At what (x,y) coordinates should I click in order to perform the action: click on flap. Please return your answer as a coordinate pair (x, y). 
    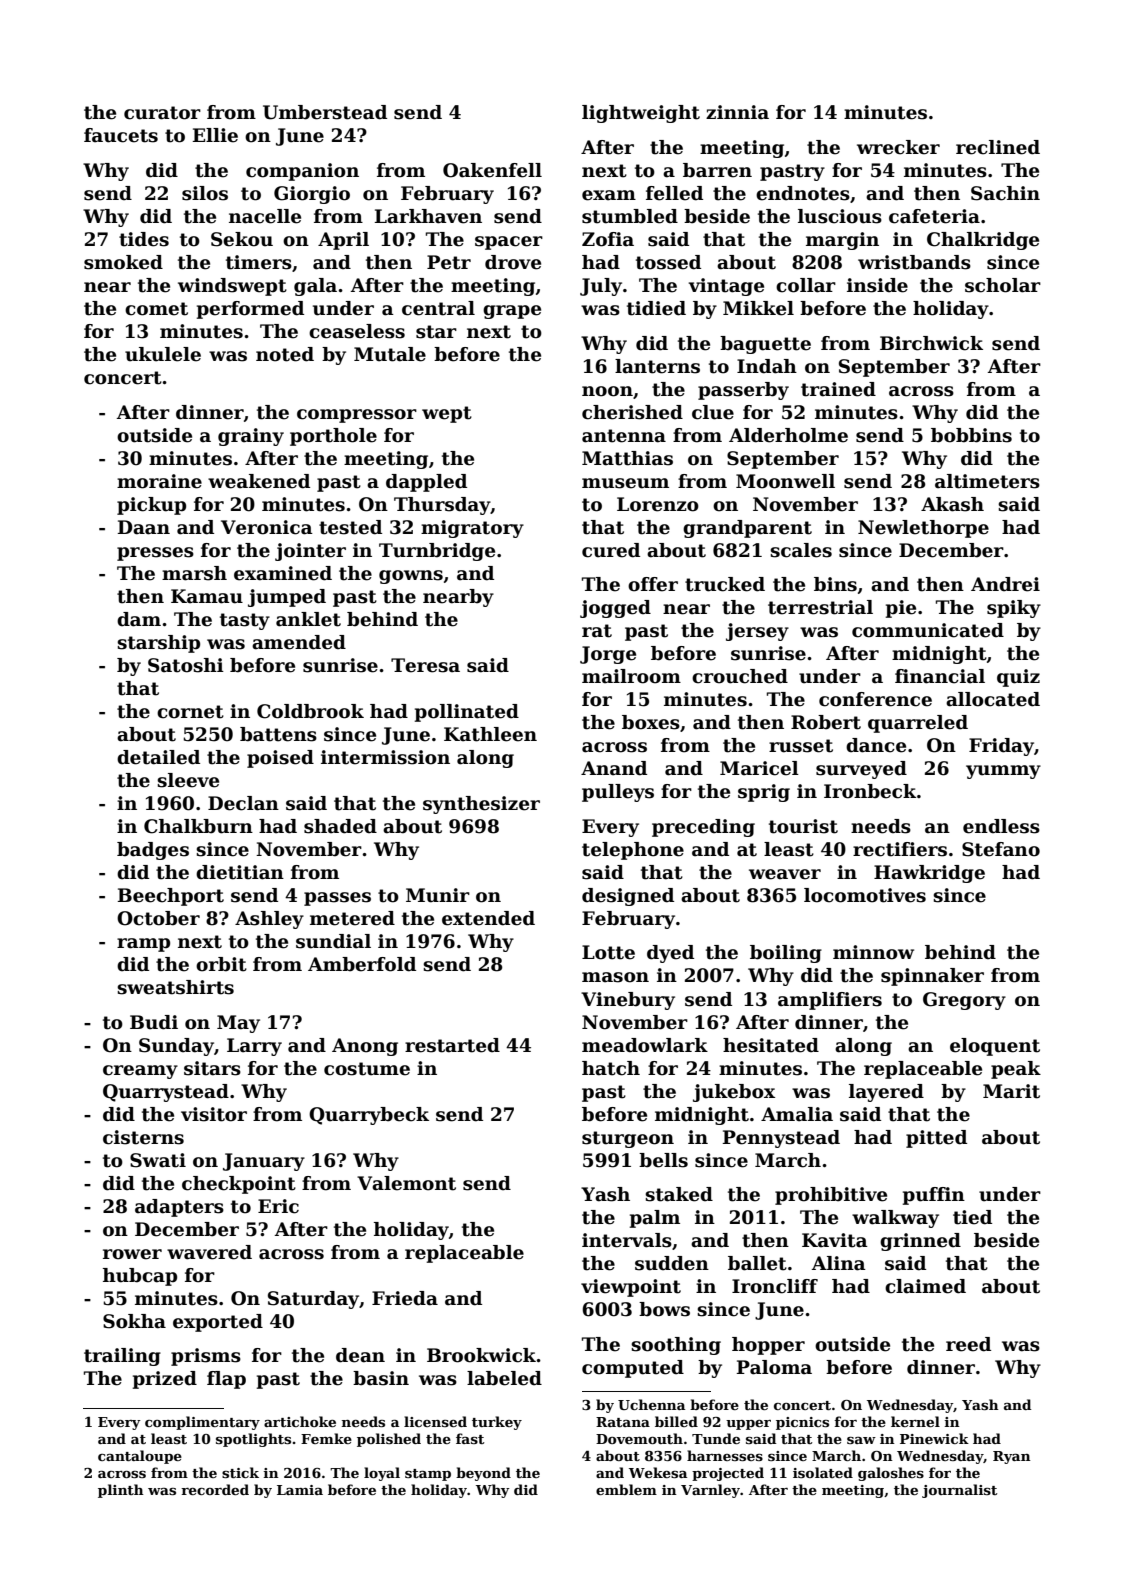
    Looking at the image, I should click on (226, 1380).
